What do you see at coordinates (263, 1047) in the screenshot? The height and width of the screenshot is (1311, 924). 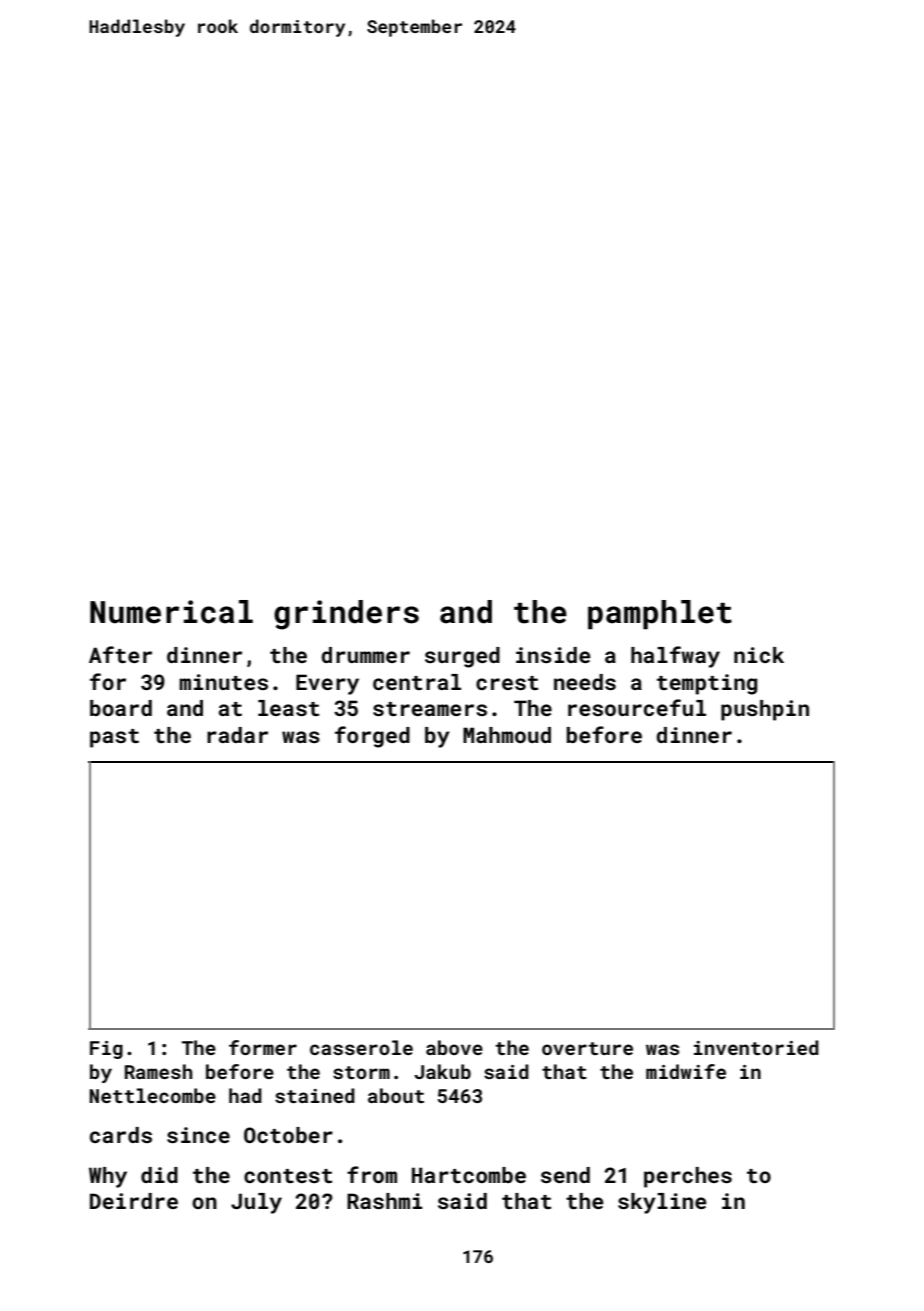 I see `former` at bounding box center [263, 1047].
